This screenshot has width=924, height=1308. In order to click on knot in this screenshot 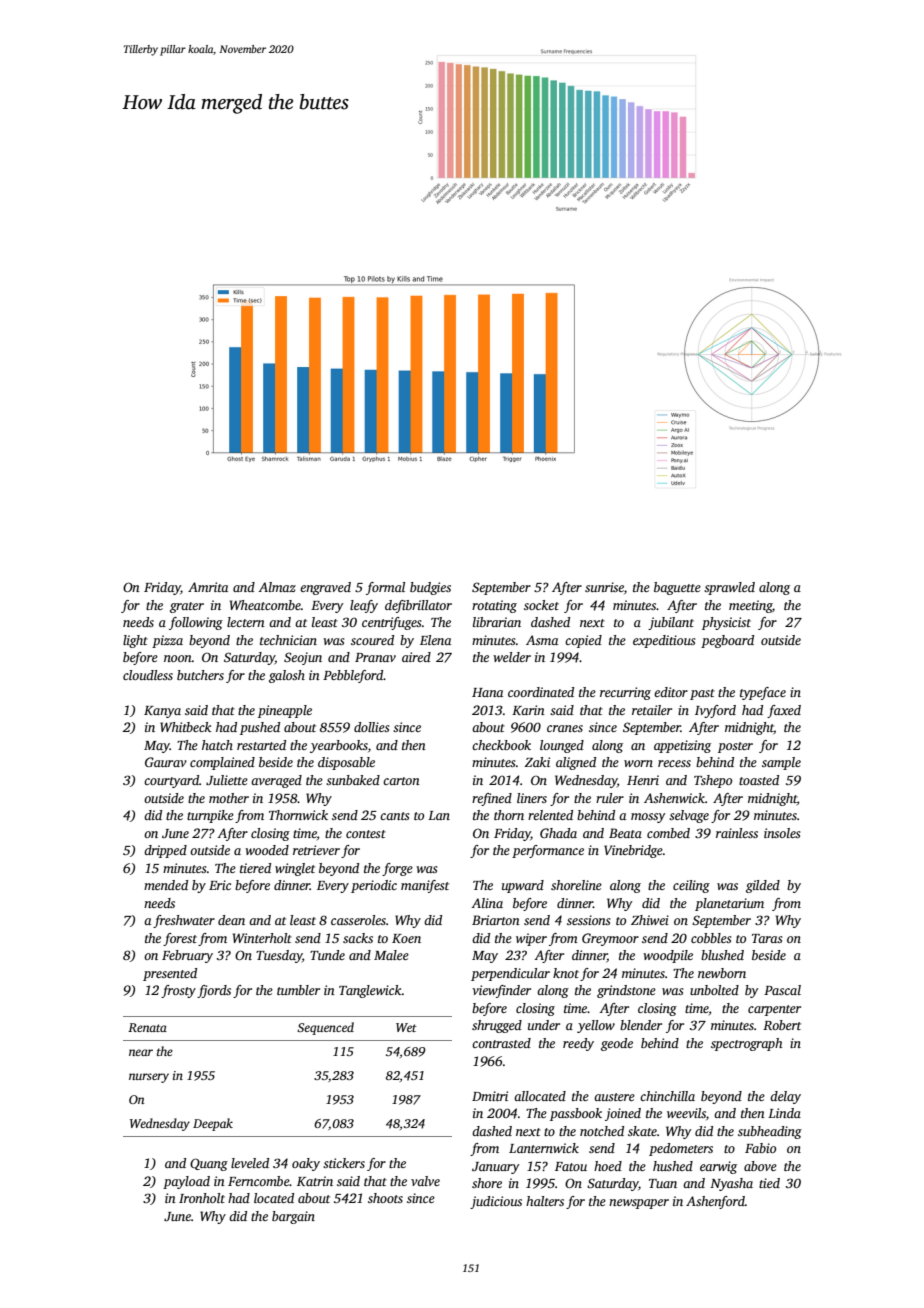, I will do `click(566, 973)`.
